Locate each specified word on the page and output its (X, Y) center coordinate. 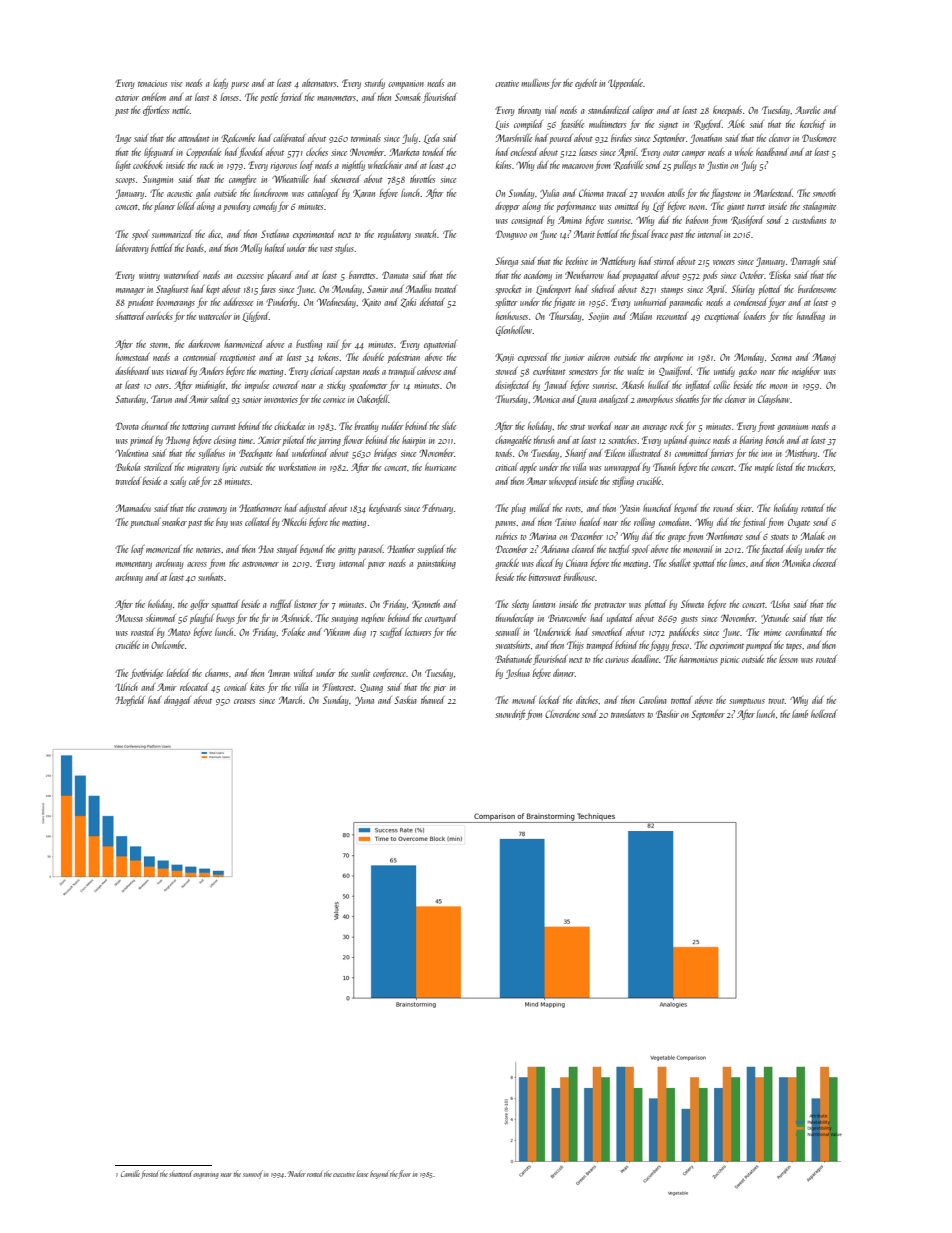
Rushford (747, 221)
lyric (230, 468)
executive (344, 1175)
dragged (177, 701)
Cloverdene (562, 714)
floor (404, 1174)
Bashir (667, 714)
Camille (130, 1173)
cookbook (148, 165)
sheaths (687, 399)
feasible (572, 125)
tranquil (402, 372)
